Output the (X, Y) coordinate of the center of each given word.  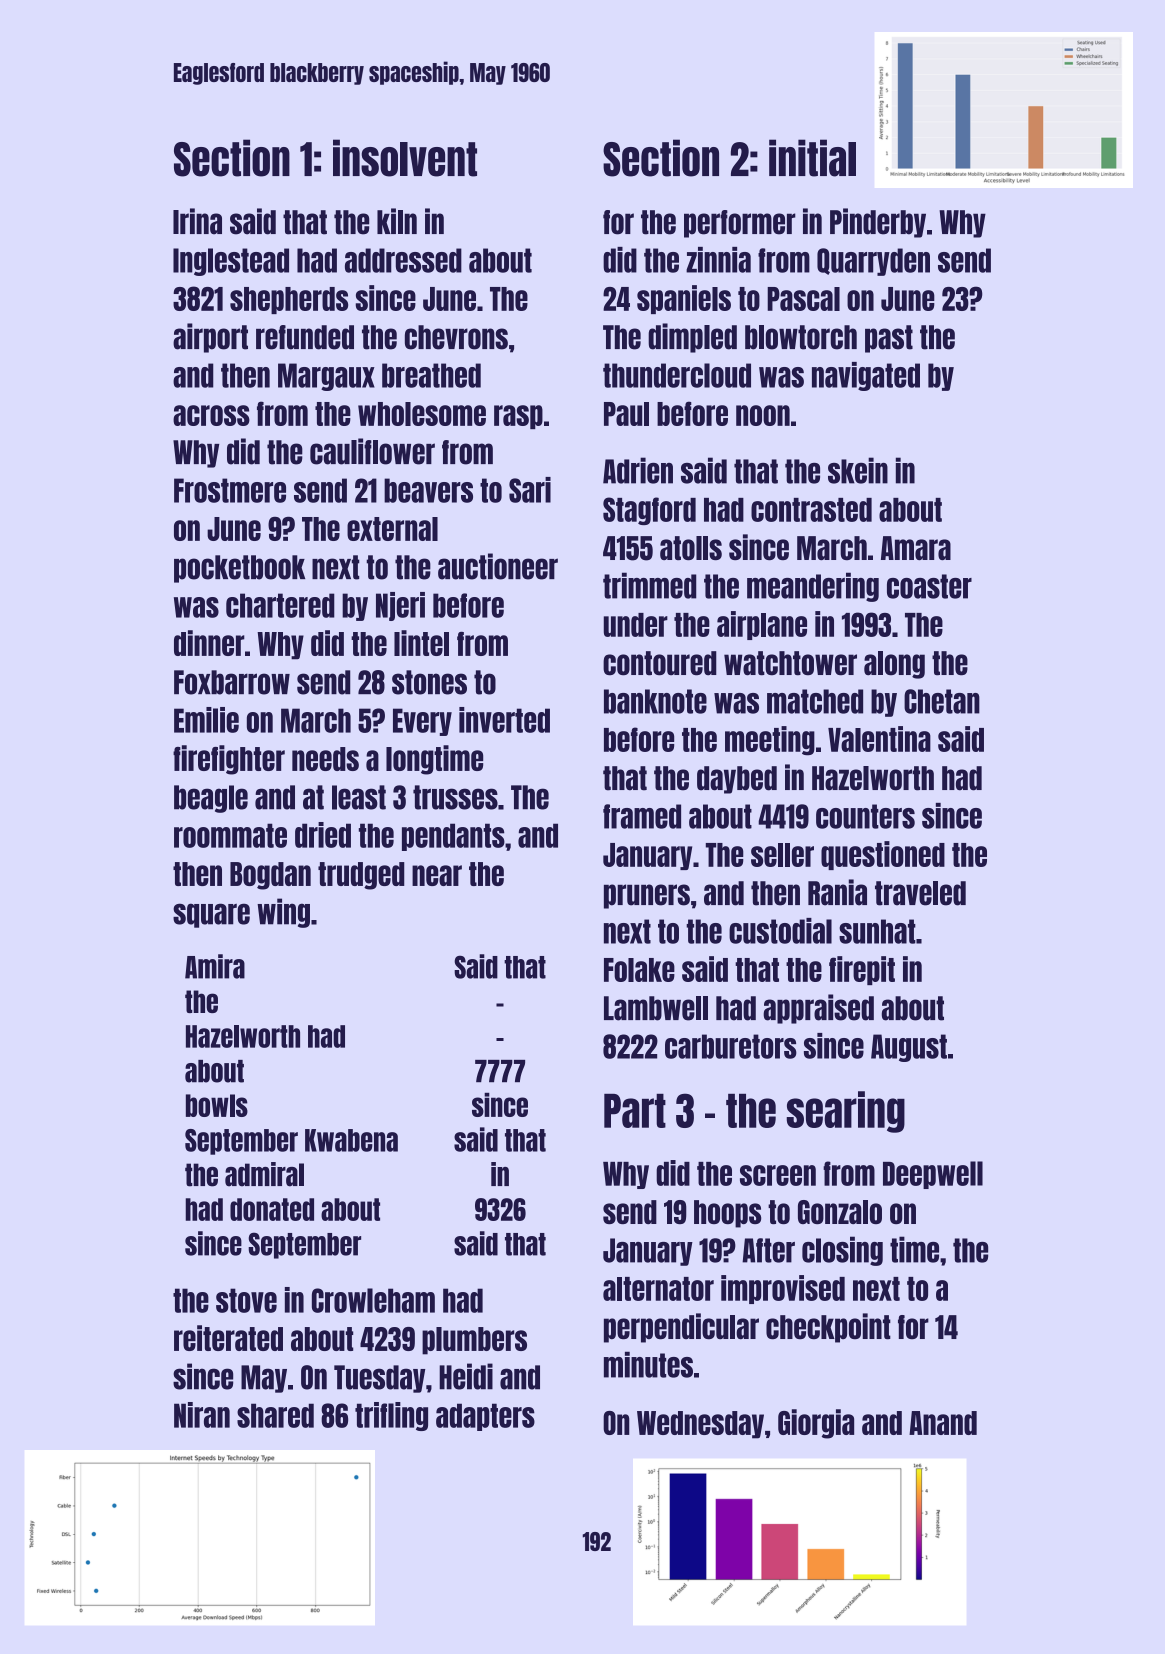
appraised (818, 1009)
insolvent (405, 158)
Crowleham (373, 1300)
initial (812, 158)
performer (740, 224)
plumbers (474, 1341)
